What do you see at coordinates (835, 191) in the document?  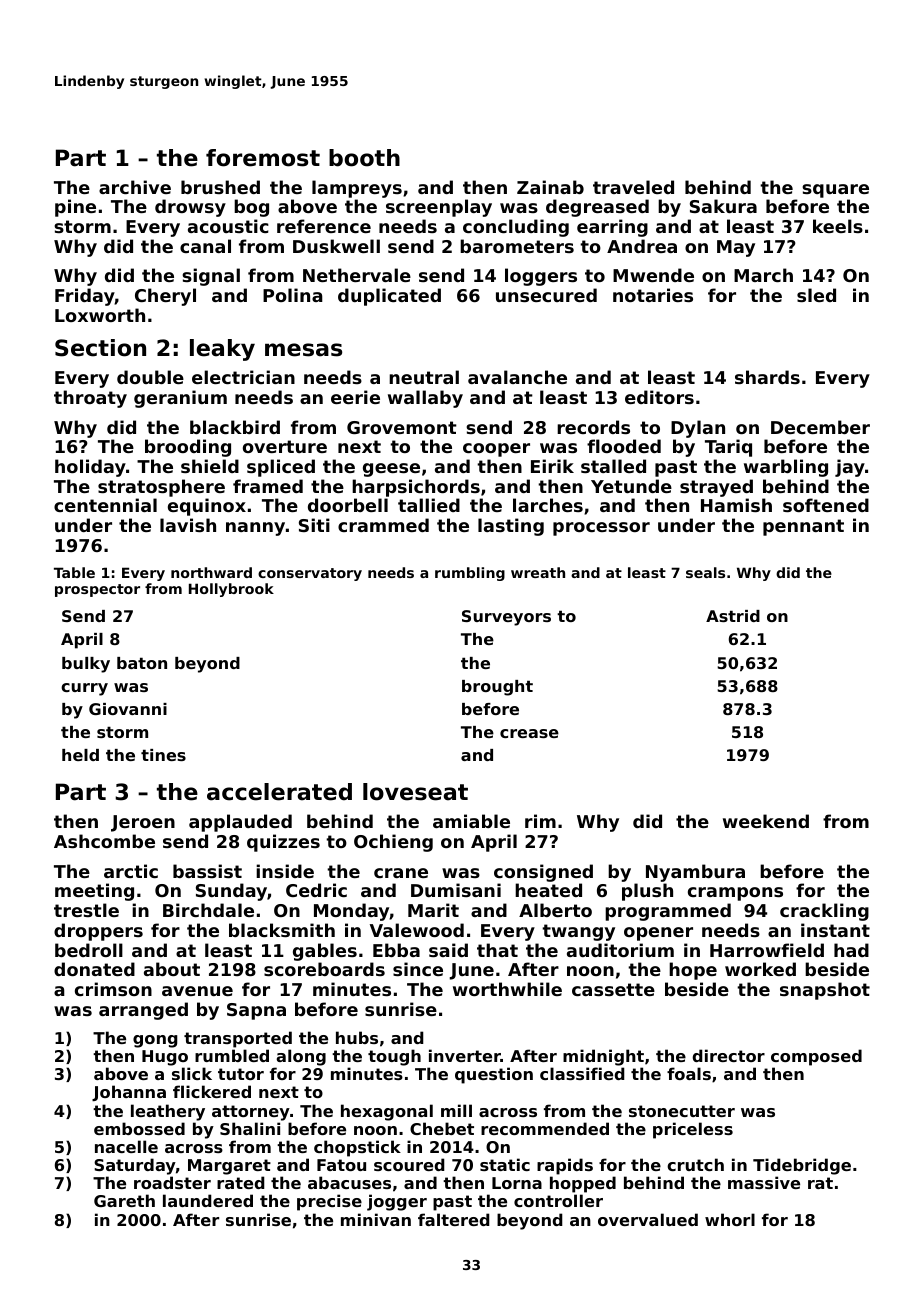 I see `square` at bounding box center [835, 191].
